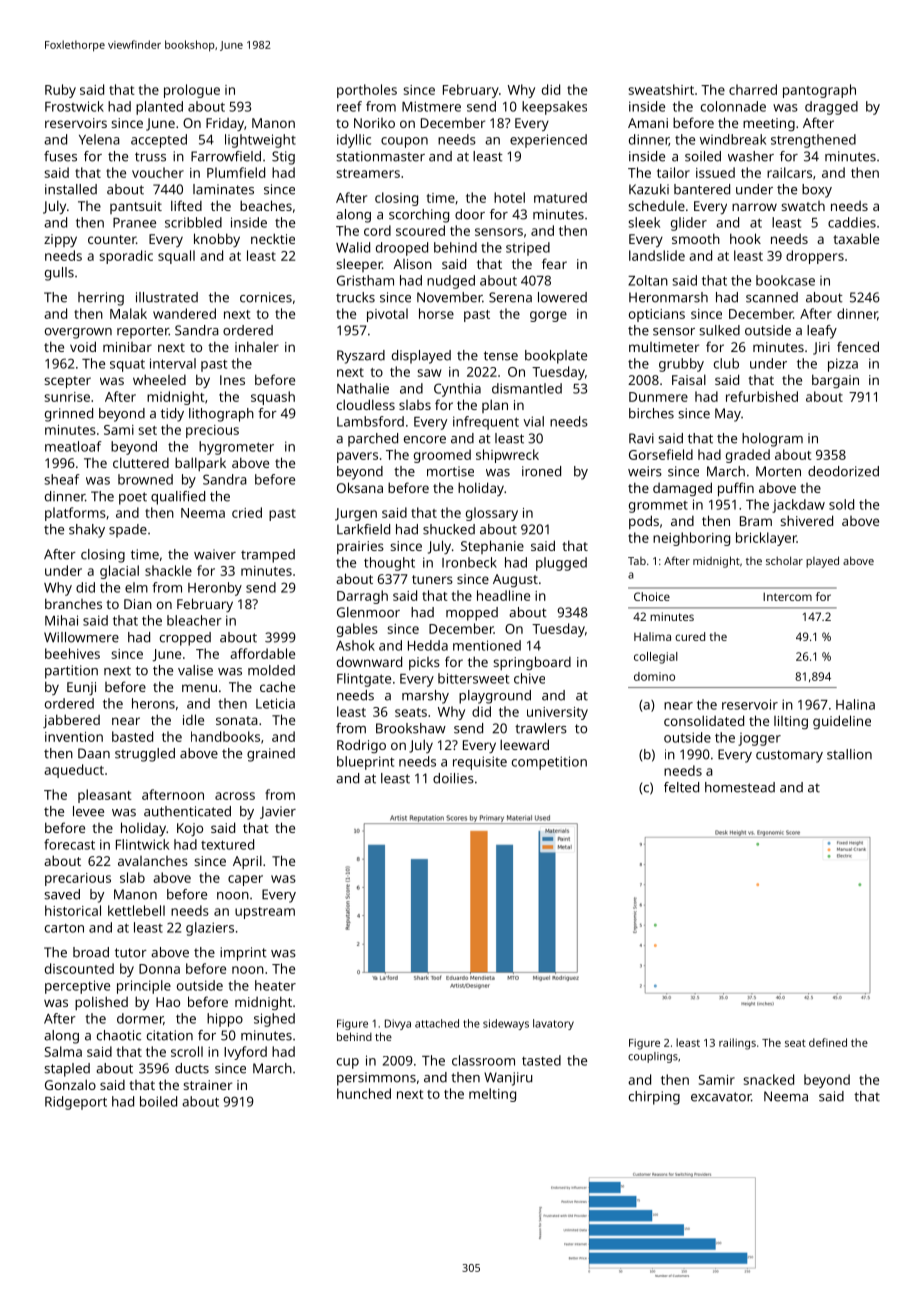 Image resolution: width=924 pixels, height=1308 pixels. What do you see at coordinates (153, 703) in the screenshot?
I see `herons` at bounding box center [153, 703].
